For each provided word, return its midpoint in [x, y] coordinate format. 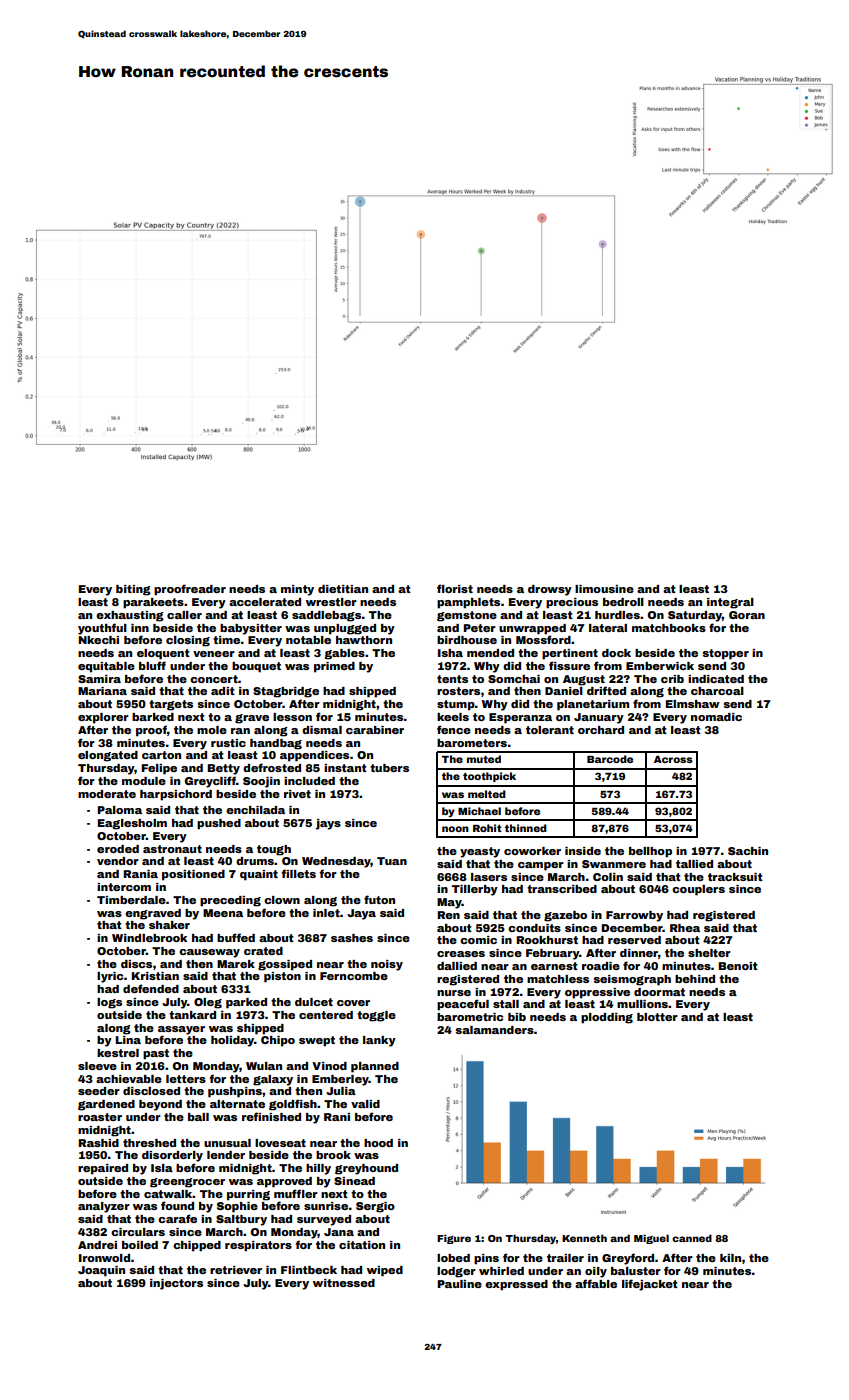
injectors [176, 1284]
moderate [107, 794]
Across [673, 759]
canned [692, 1238]
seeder [99, 1091]
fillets [298, 873]
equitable [106, 667]
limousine [604, 589]
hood [378, 1143]
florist [455, 588]
